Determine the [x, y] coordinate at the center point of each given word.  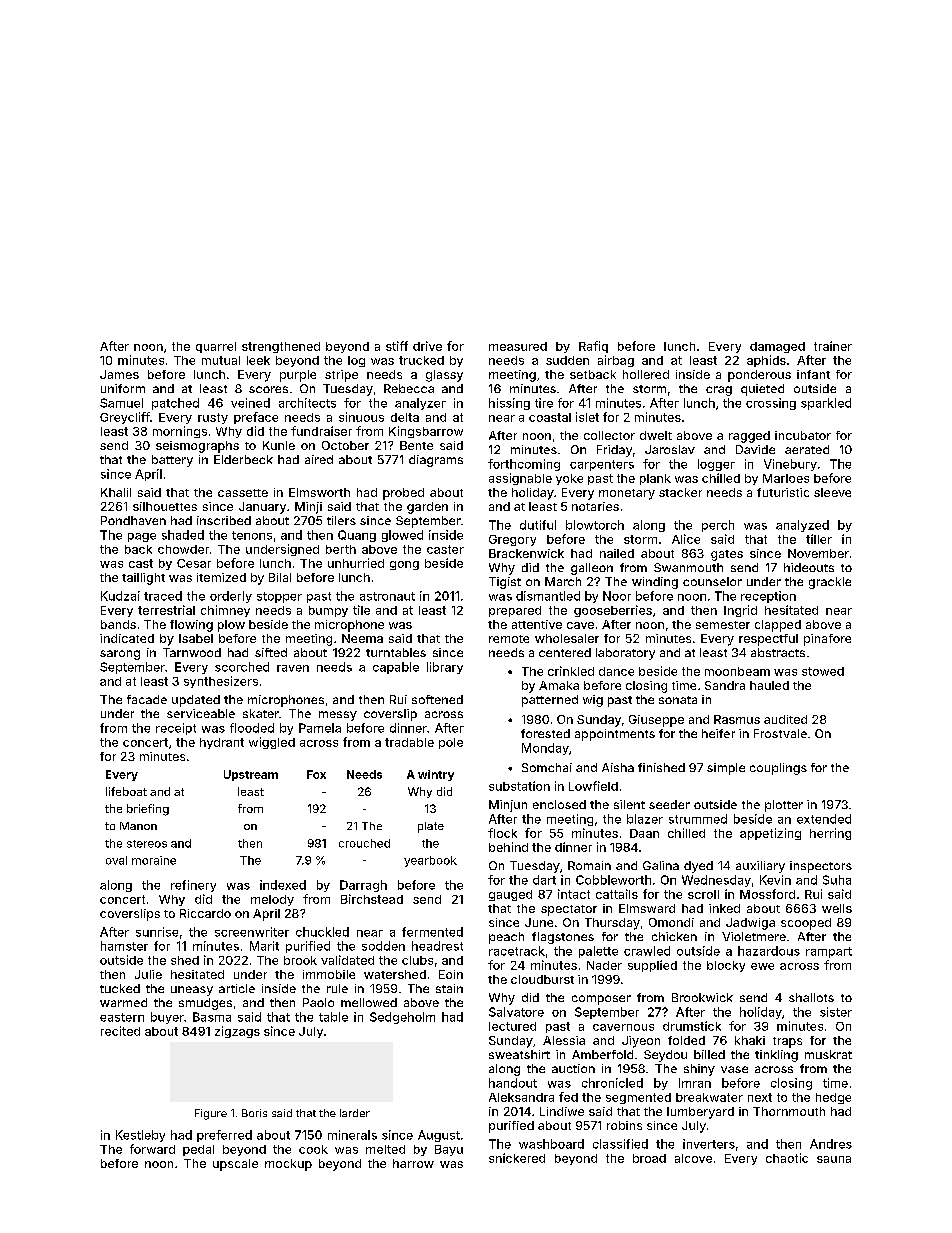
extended [824, 819]
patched [175, 404]
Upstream [251, 775]
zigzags [237, 1032]
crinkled [571, 671]
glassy [444, 376]
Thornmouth [789, 1111]
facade [147, 699]
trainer [833, 346]
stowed [823, 671]
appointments [615, 735]
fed [568, 1097]
